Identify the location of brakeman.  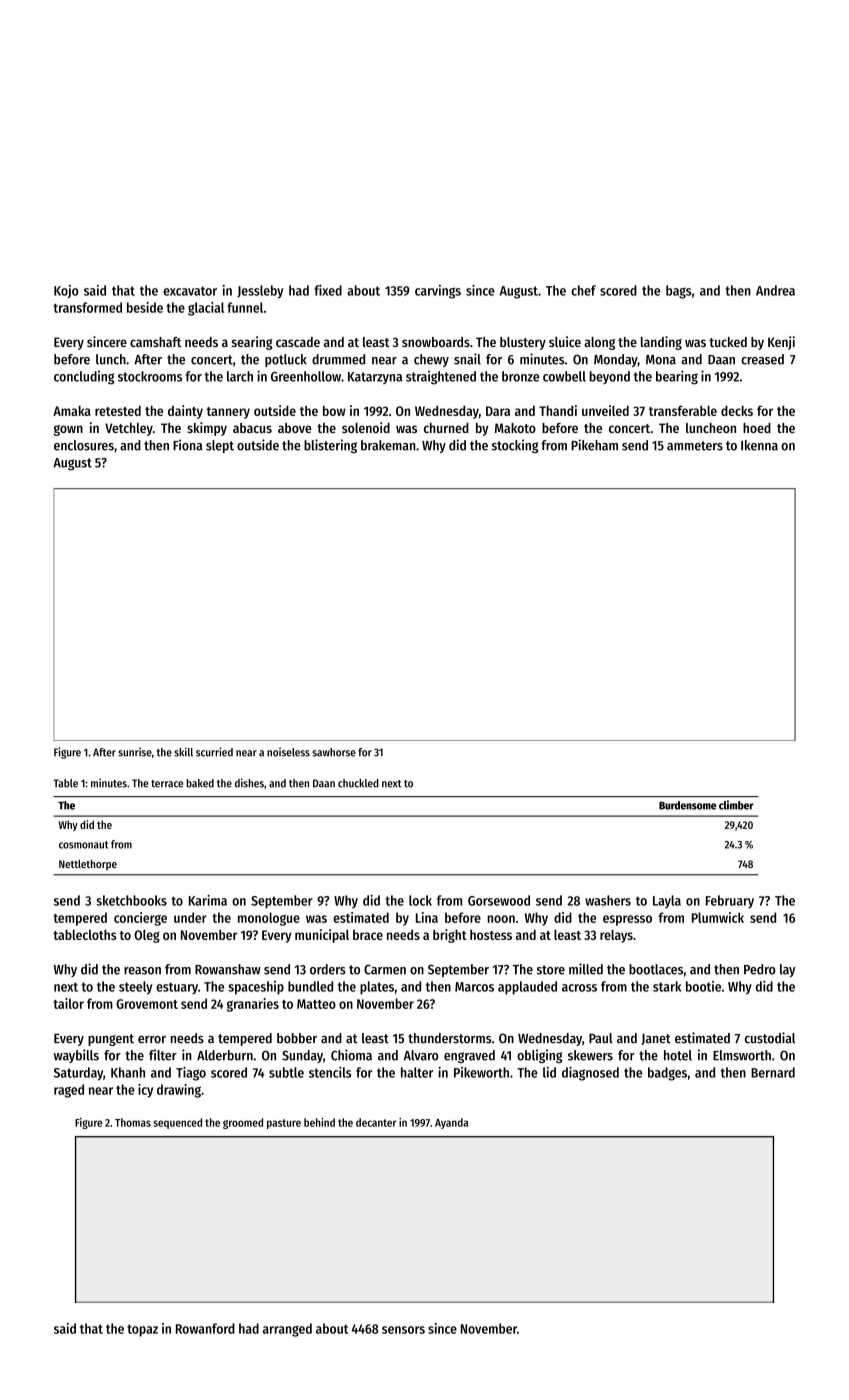
(388, 445).
